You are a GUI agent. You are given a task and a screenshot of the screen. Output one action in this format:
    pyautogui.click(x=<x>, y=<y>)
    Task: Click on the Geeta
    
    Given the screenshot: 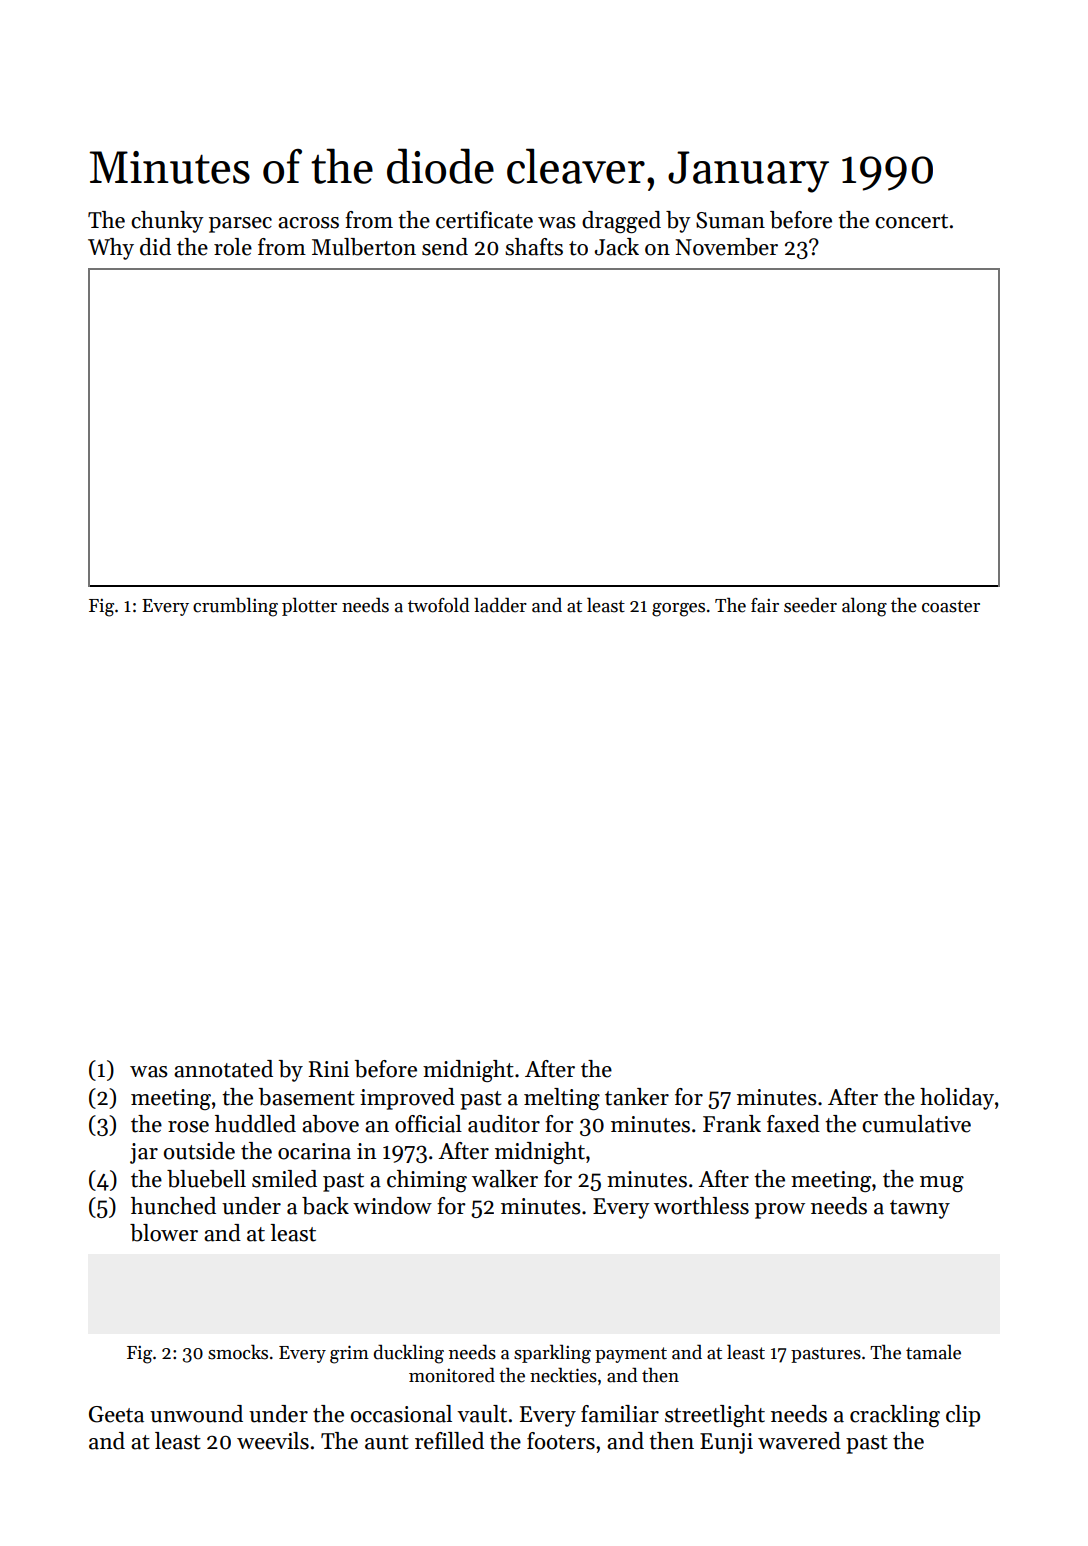 What is the action you would take?
    pyautogui.click(x=116, y=1414)
